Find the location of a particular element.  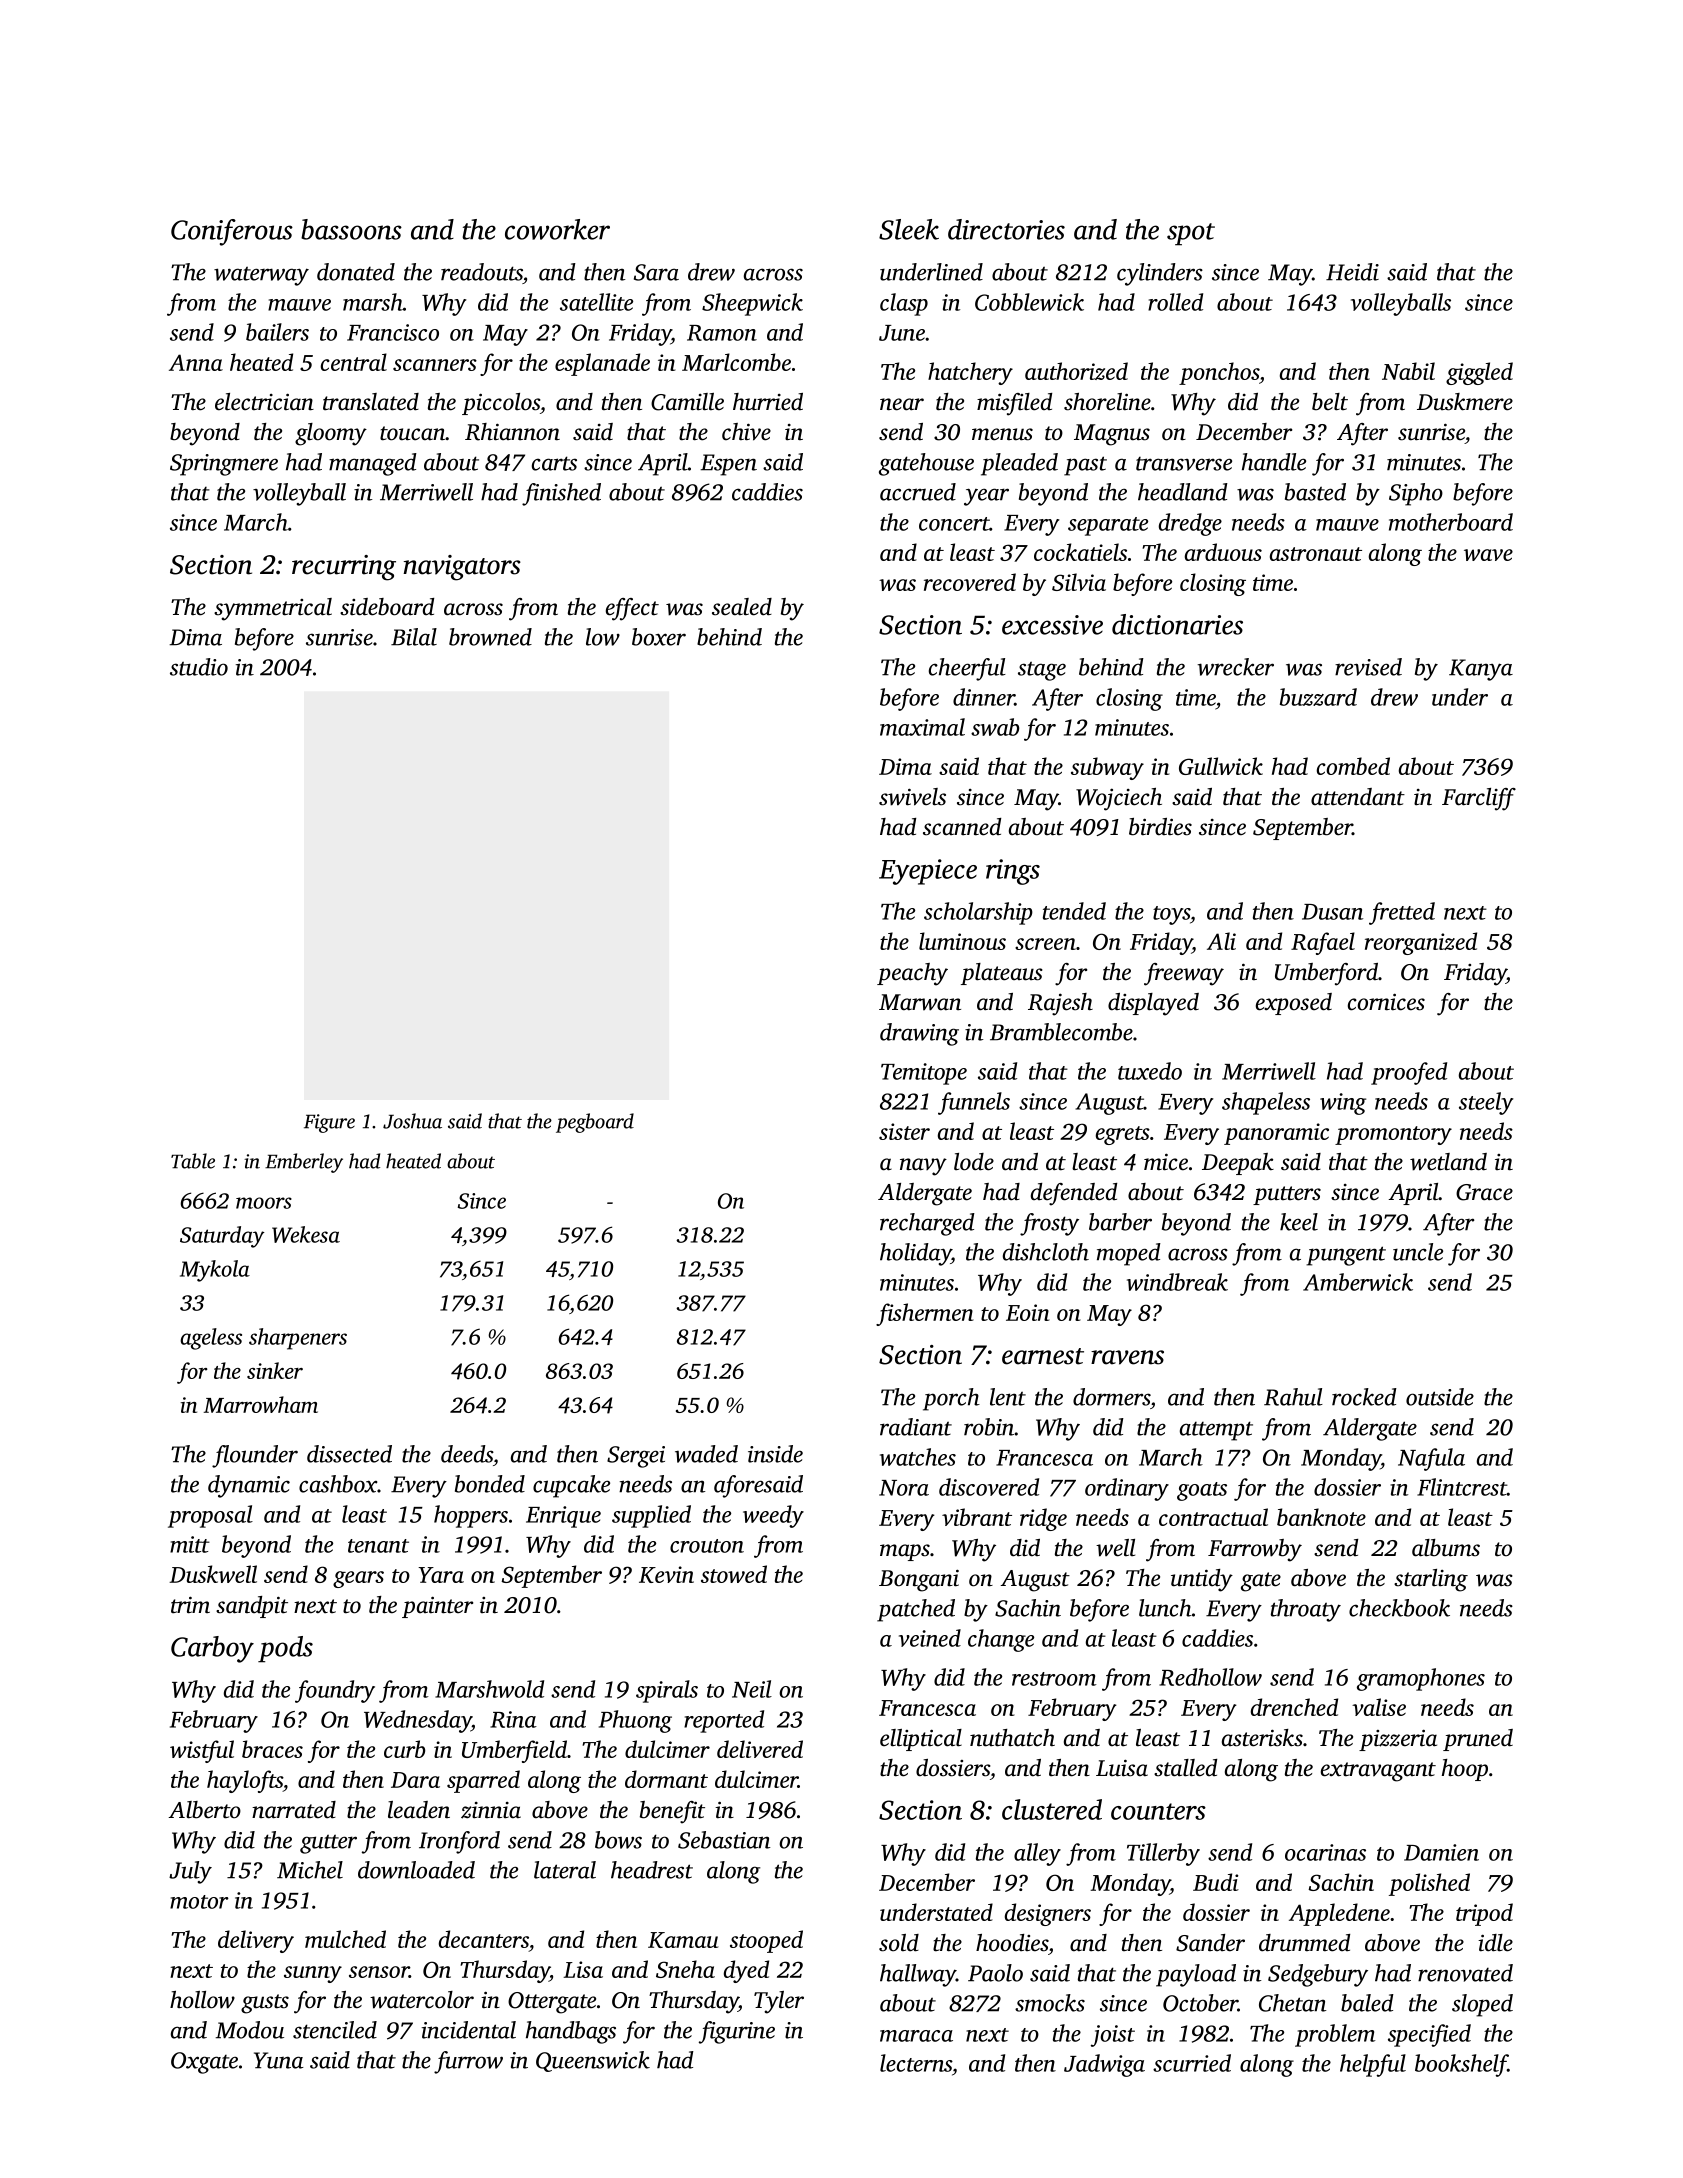

Sebastian is located at coordinates (724, 1840).
